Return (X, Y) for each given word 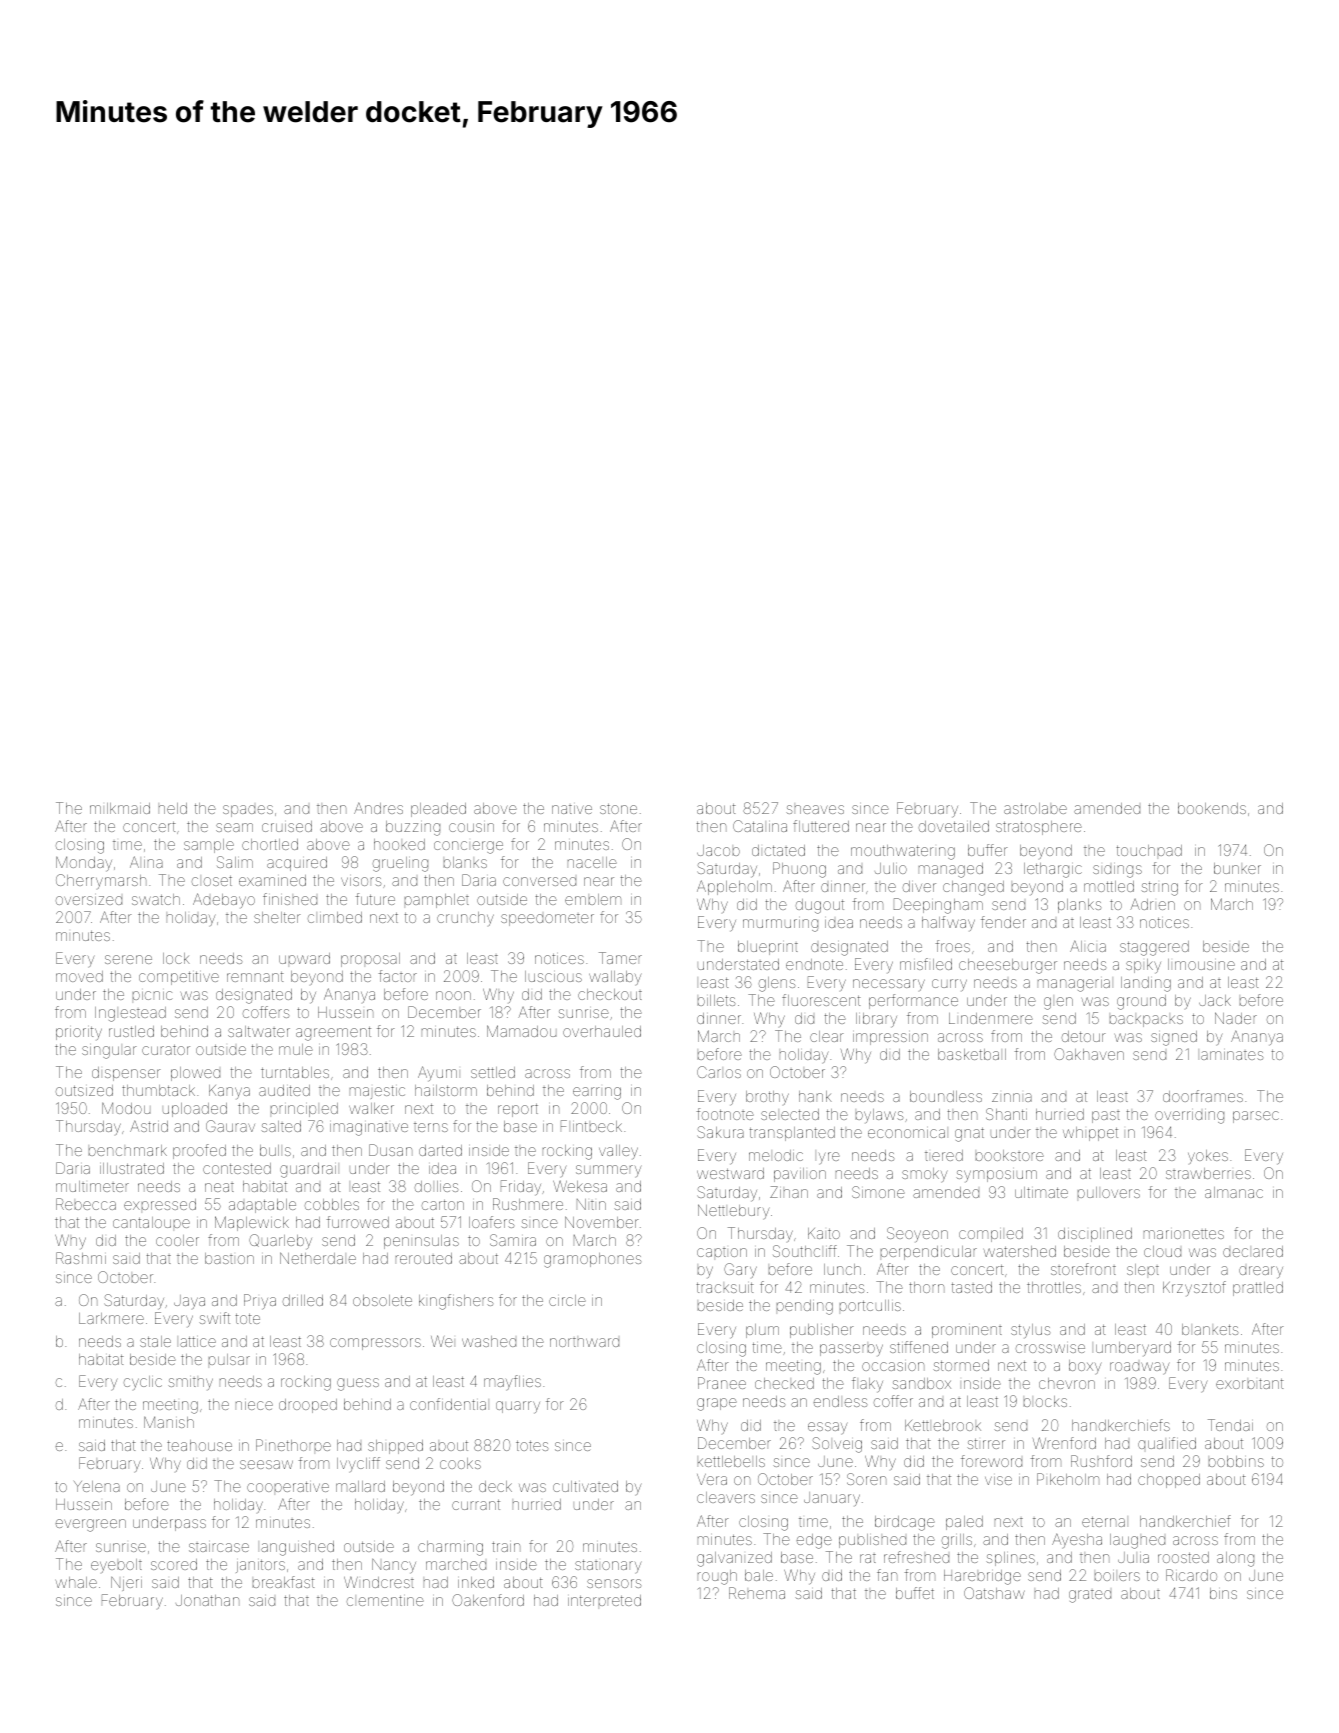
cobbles (332, 1204)
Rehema (757, 1593)
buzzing (413, 828)
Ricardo (1191, 1575)
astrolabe (1035, 808)
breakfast (284, 1582)
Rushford (1101, 1461)
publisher (822, 1331)
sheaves (815, 809)
